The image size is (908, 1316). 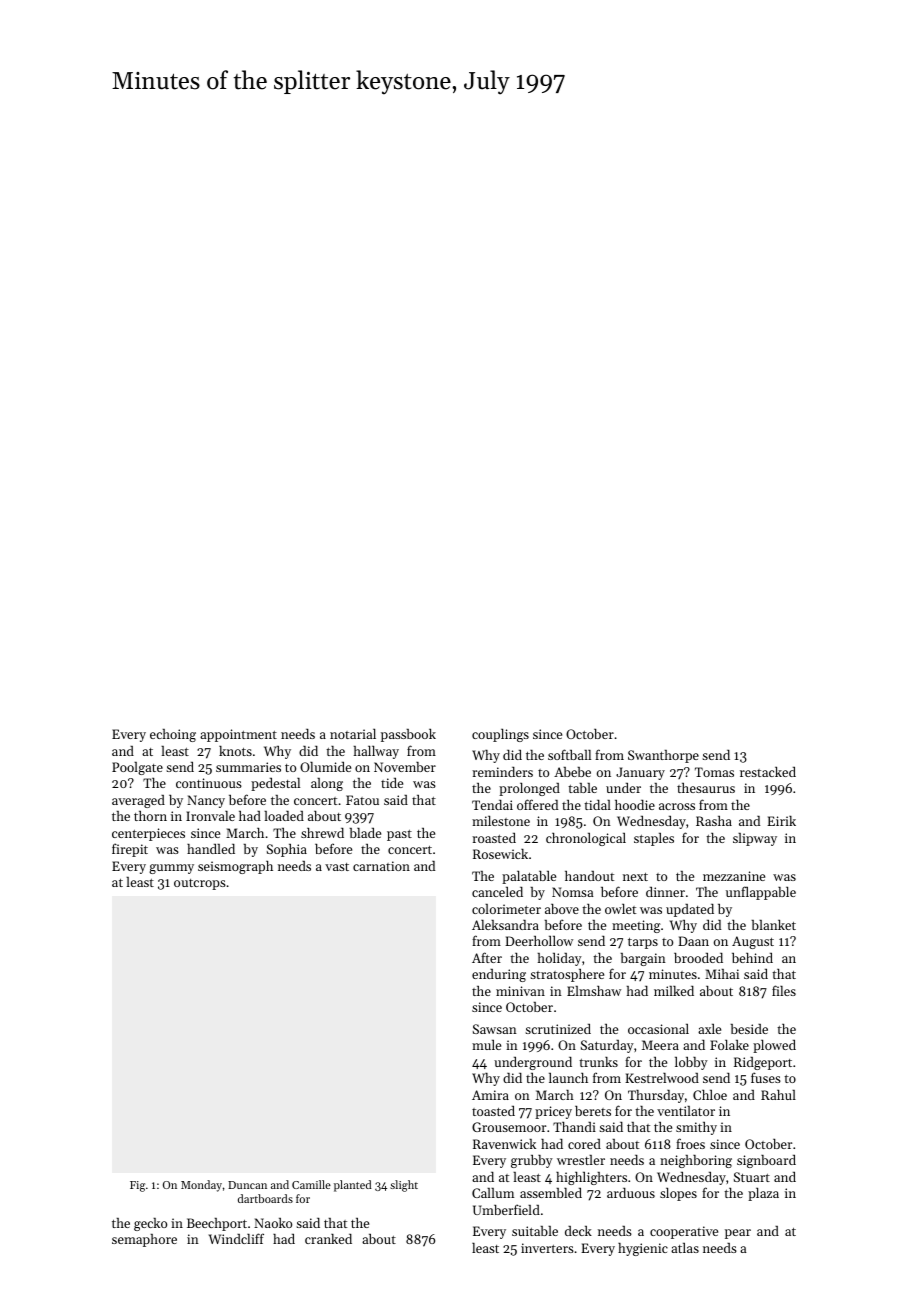 I want to click on hygienic, so click(x=643, y=1249).
